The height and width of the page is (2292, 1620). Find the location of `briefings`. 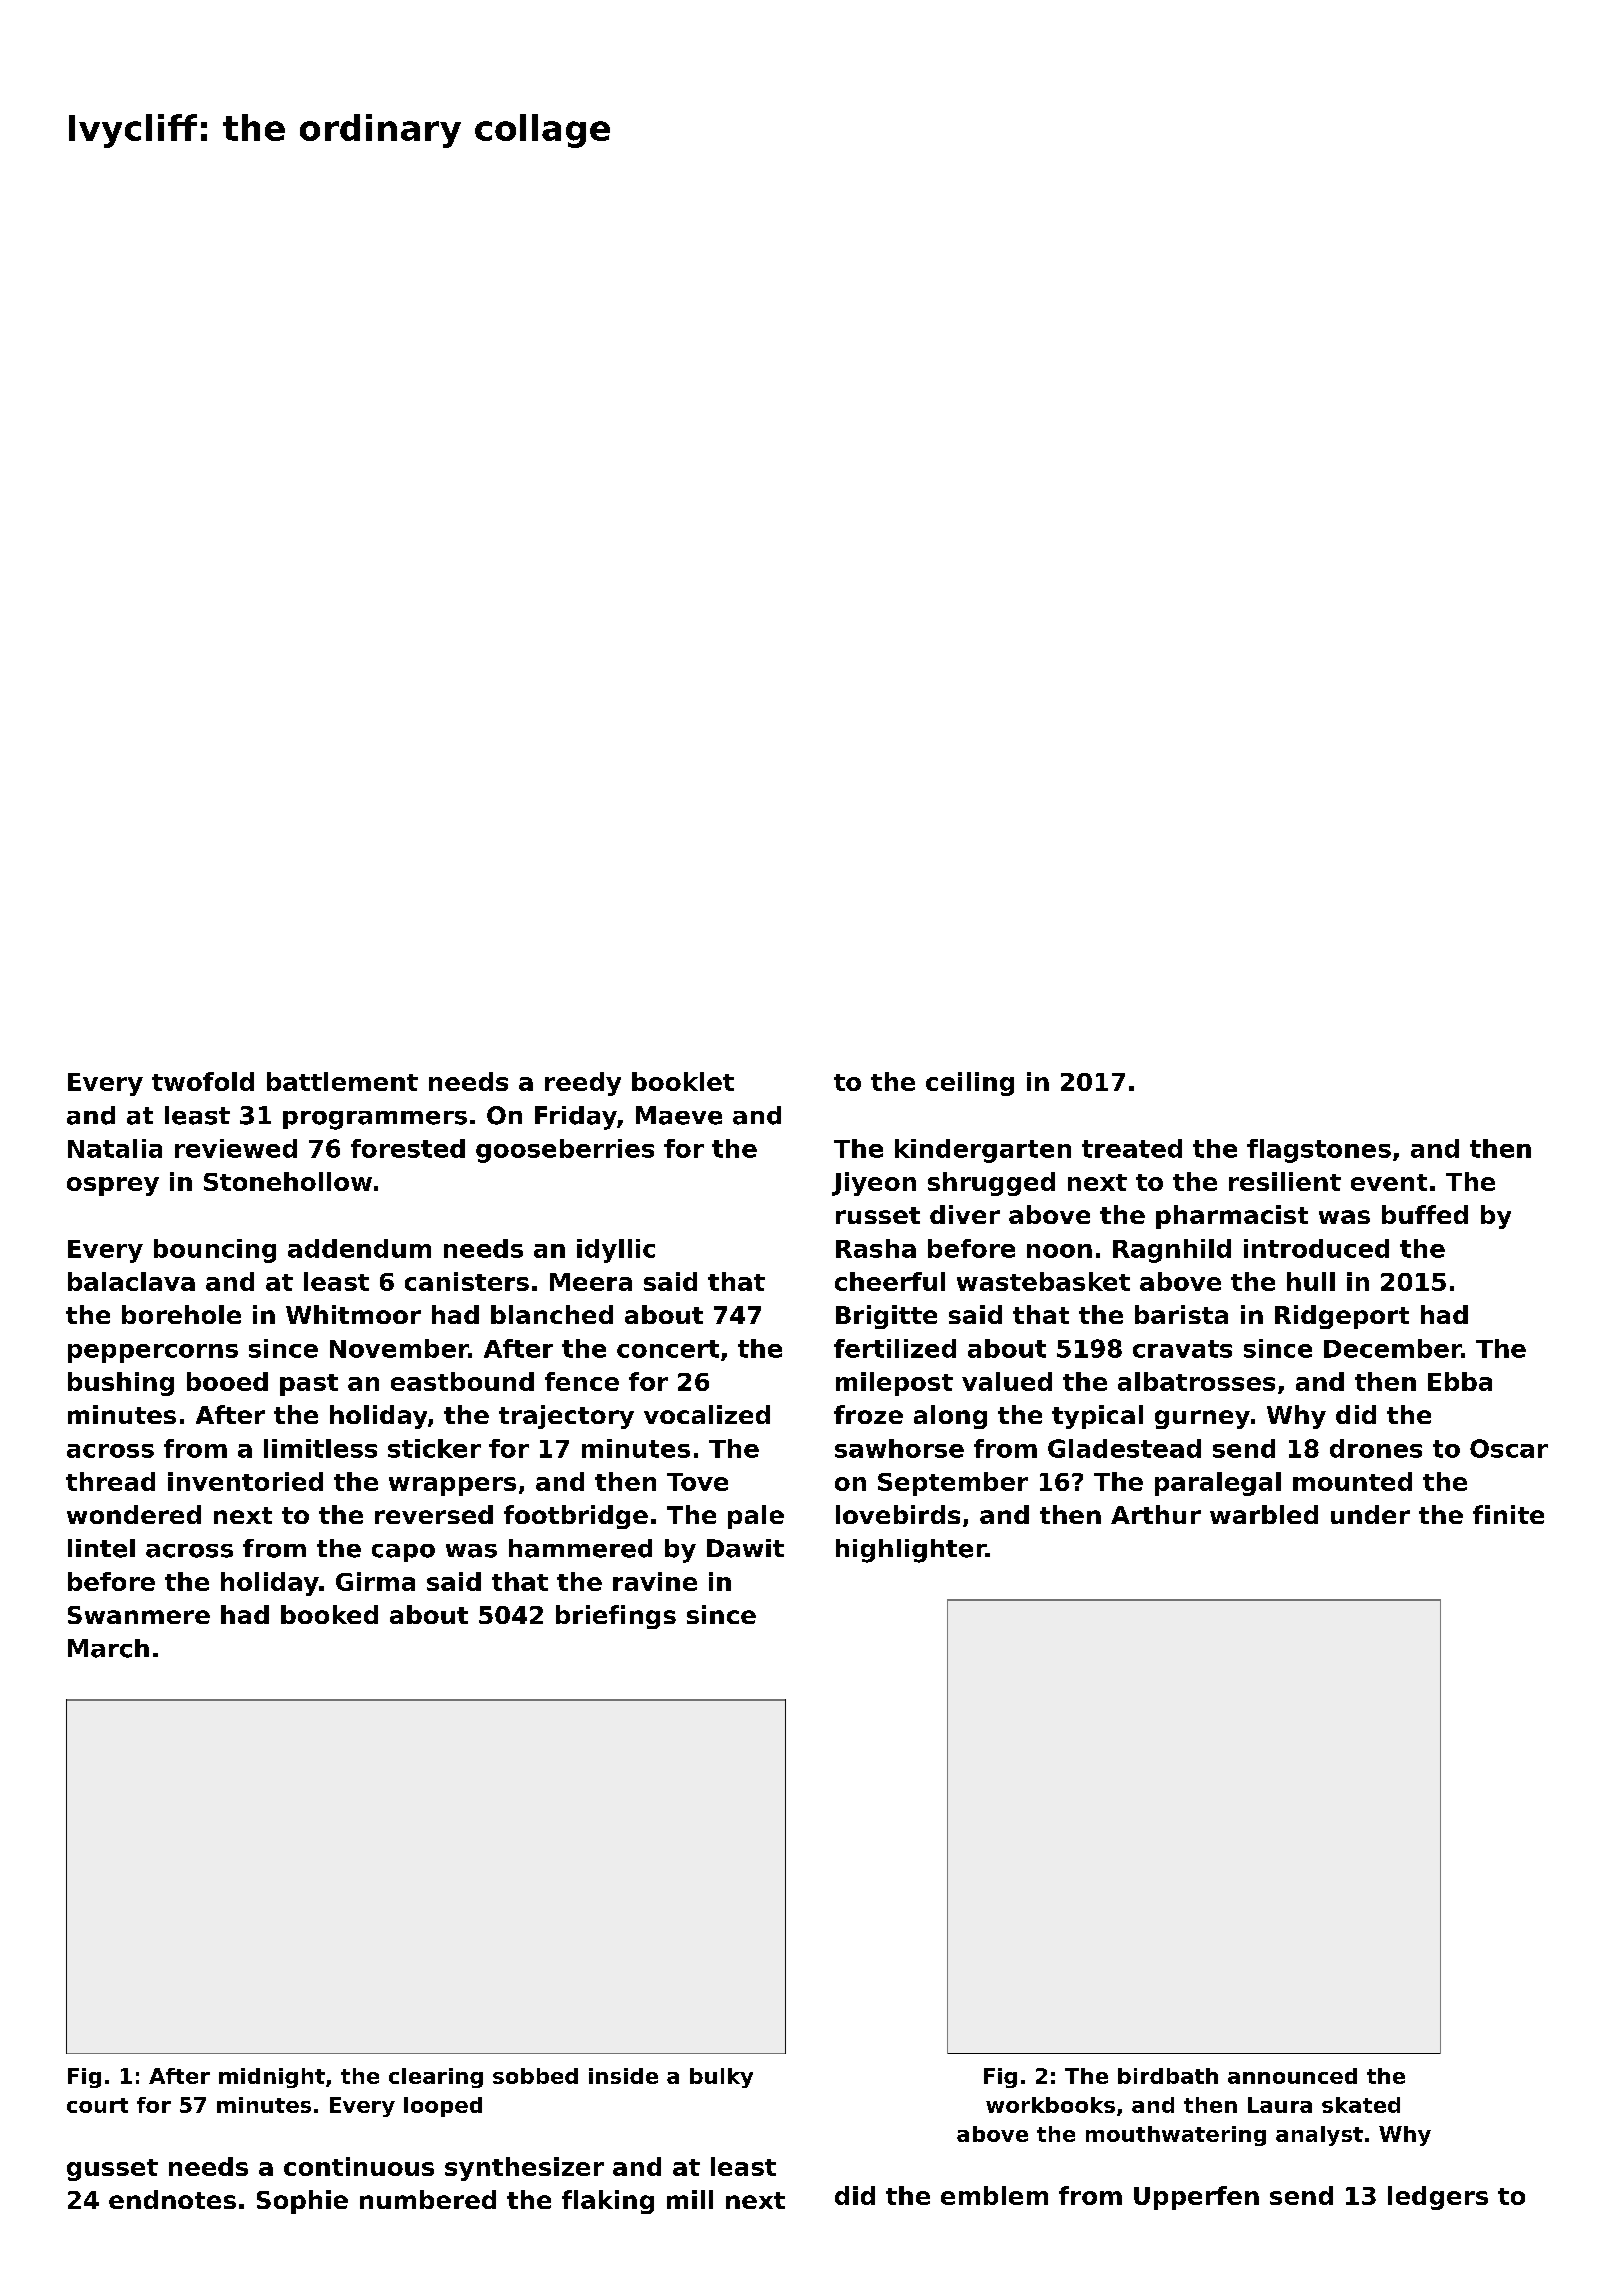

briefings is located at coordinates (616, 1617).
